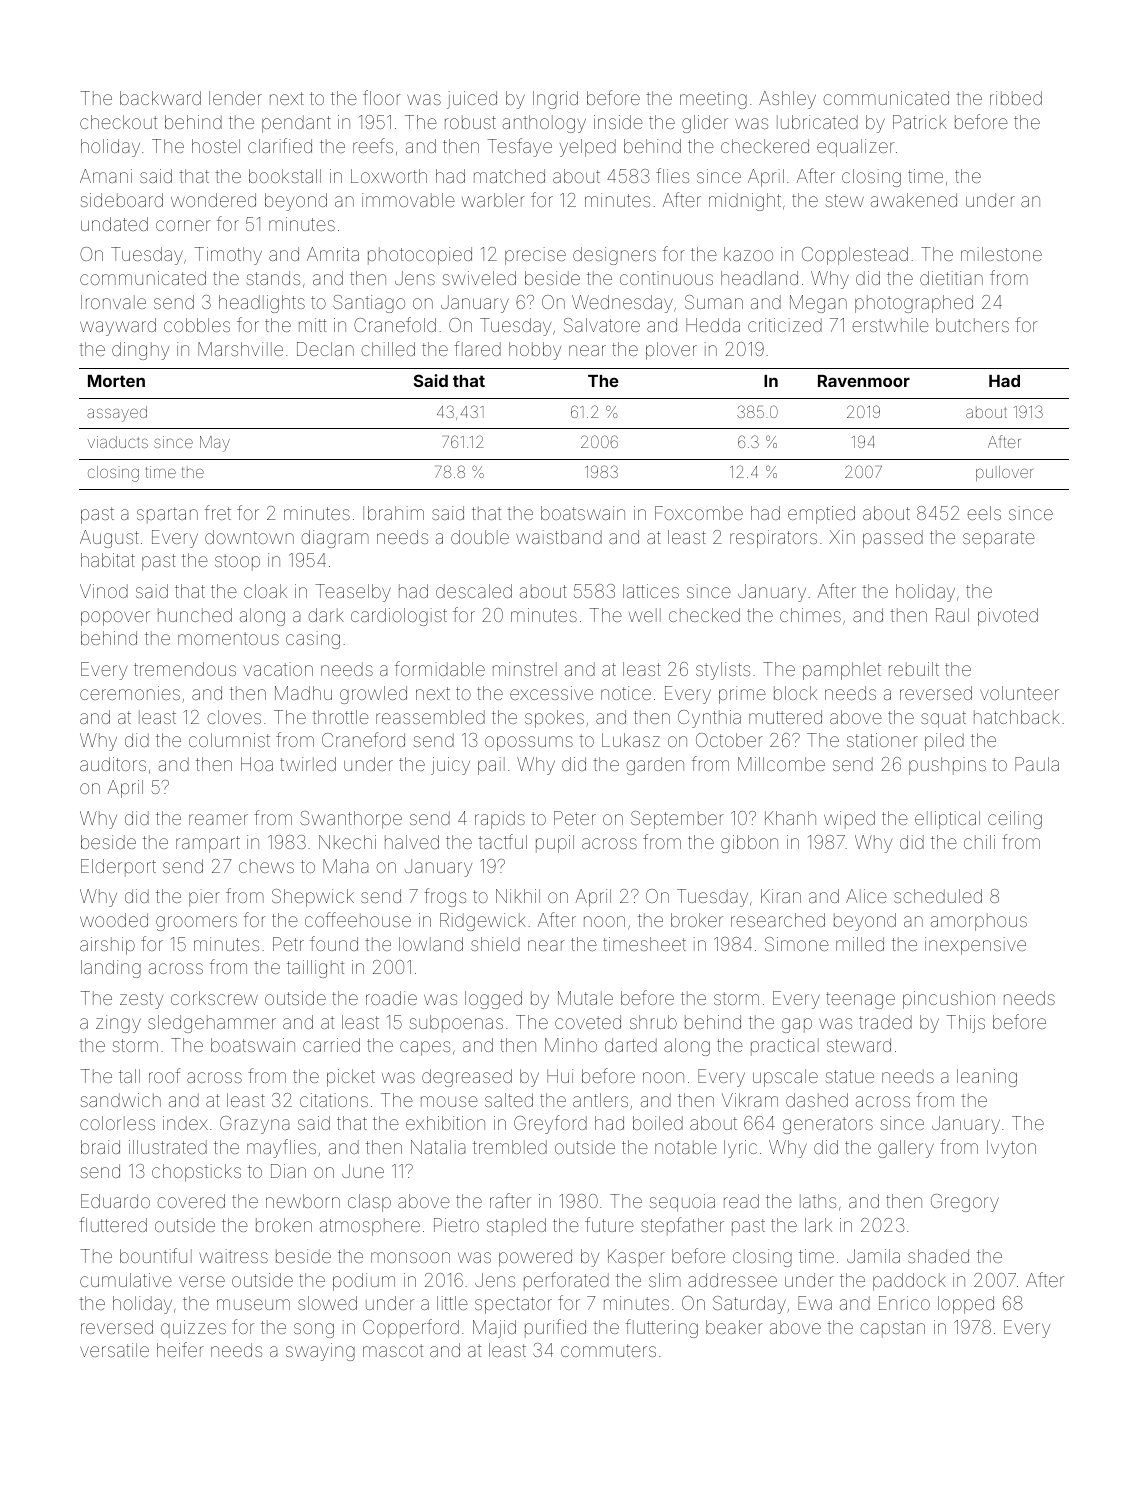 The image size is (1148, 1486). I want to click on Hedda, so click(713, 325).
